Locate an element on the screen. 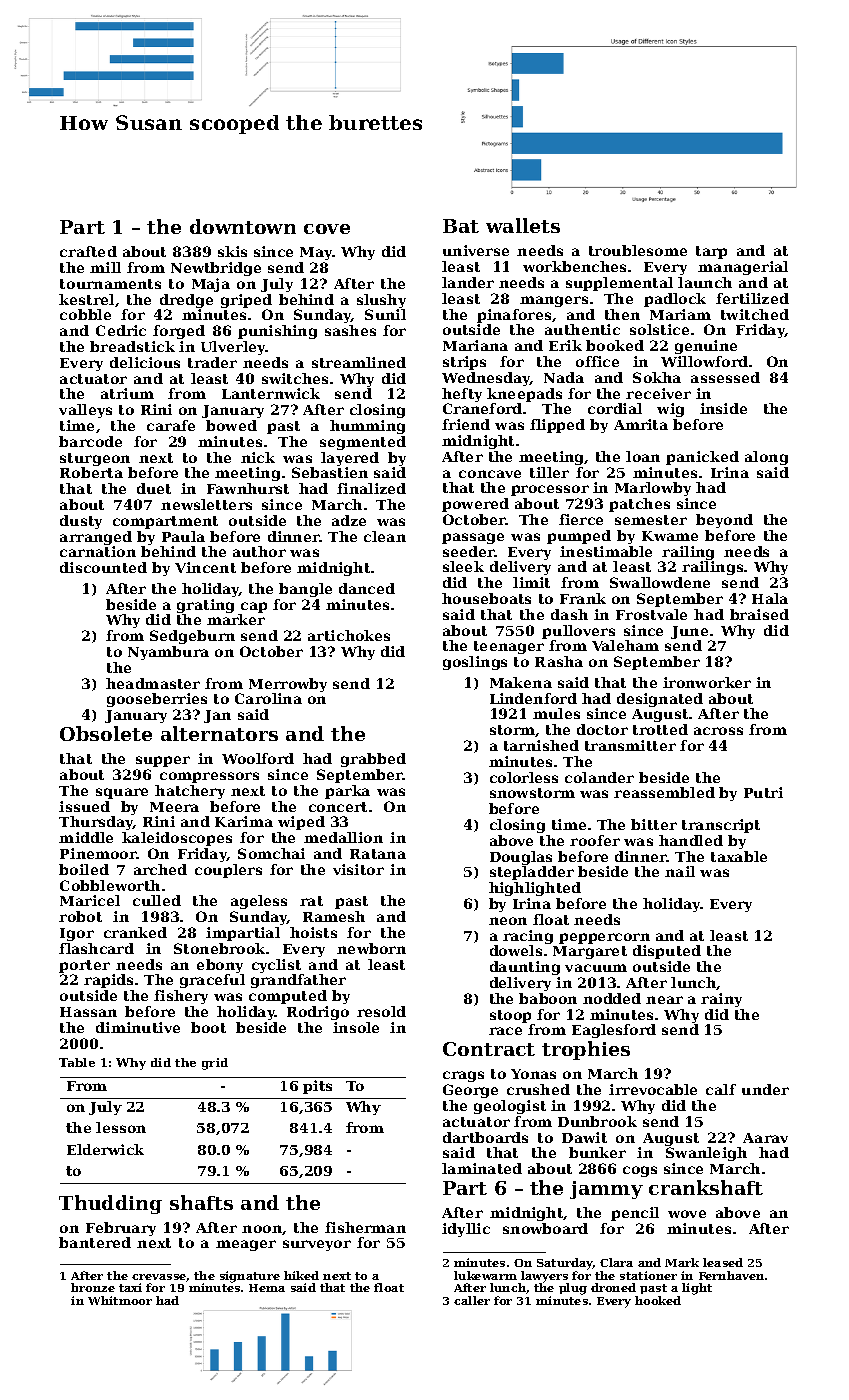 The height and width of the screenshot is (1400, 849). Kwame is located at coordinates (670, 536).
